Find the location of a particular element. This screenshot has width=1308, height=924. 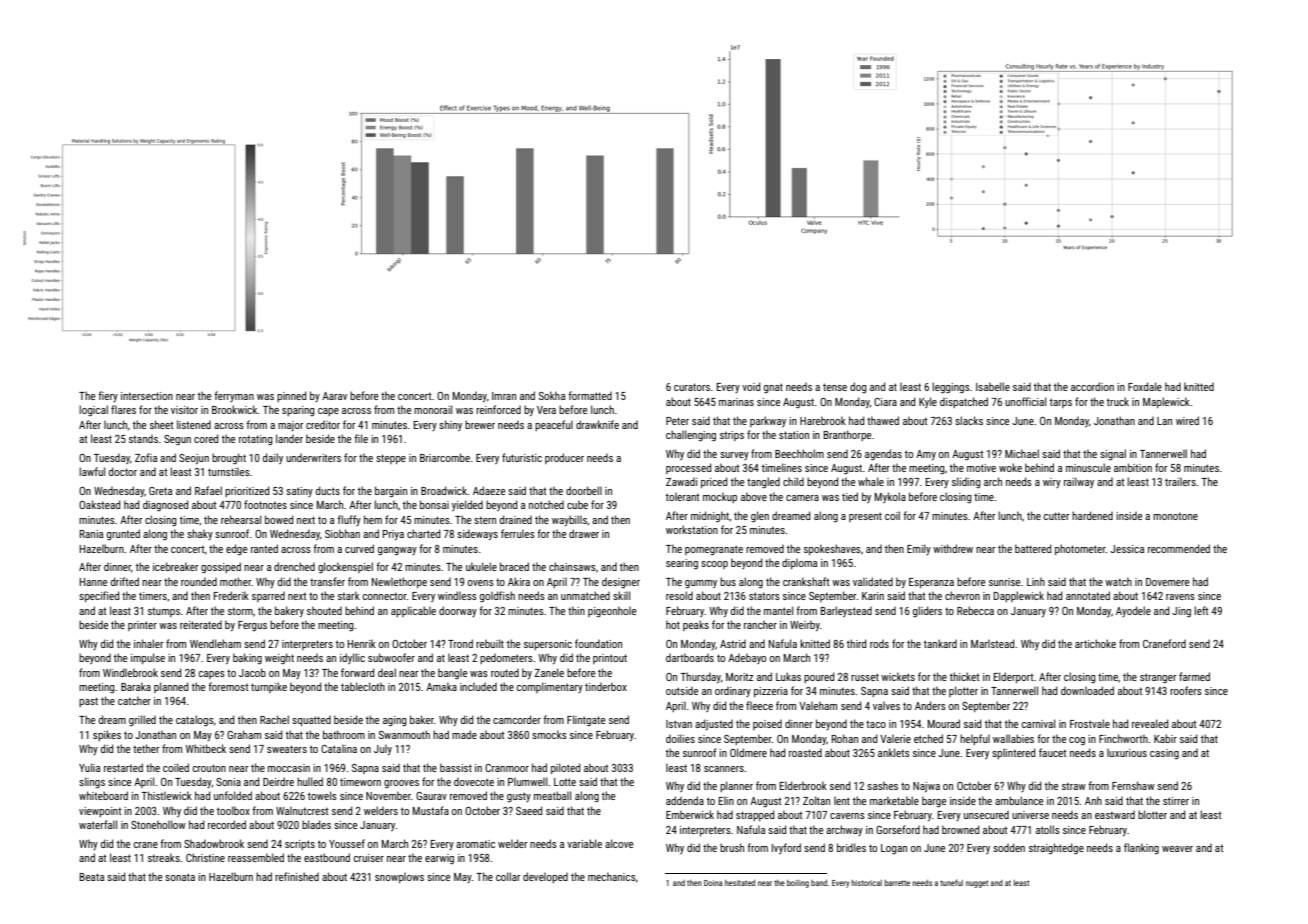

specified is located at coordinates (99, 596).
